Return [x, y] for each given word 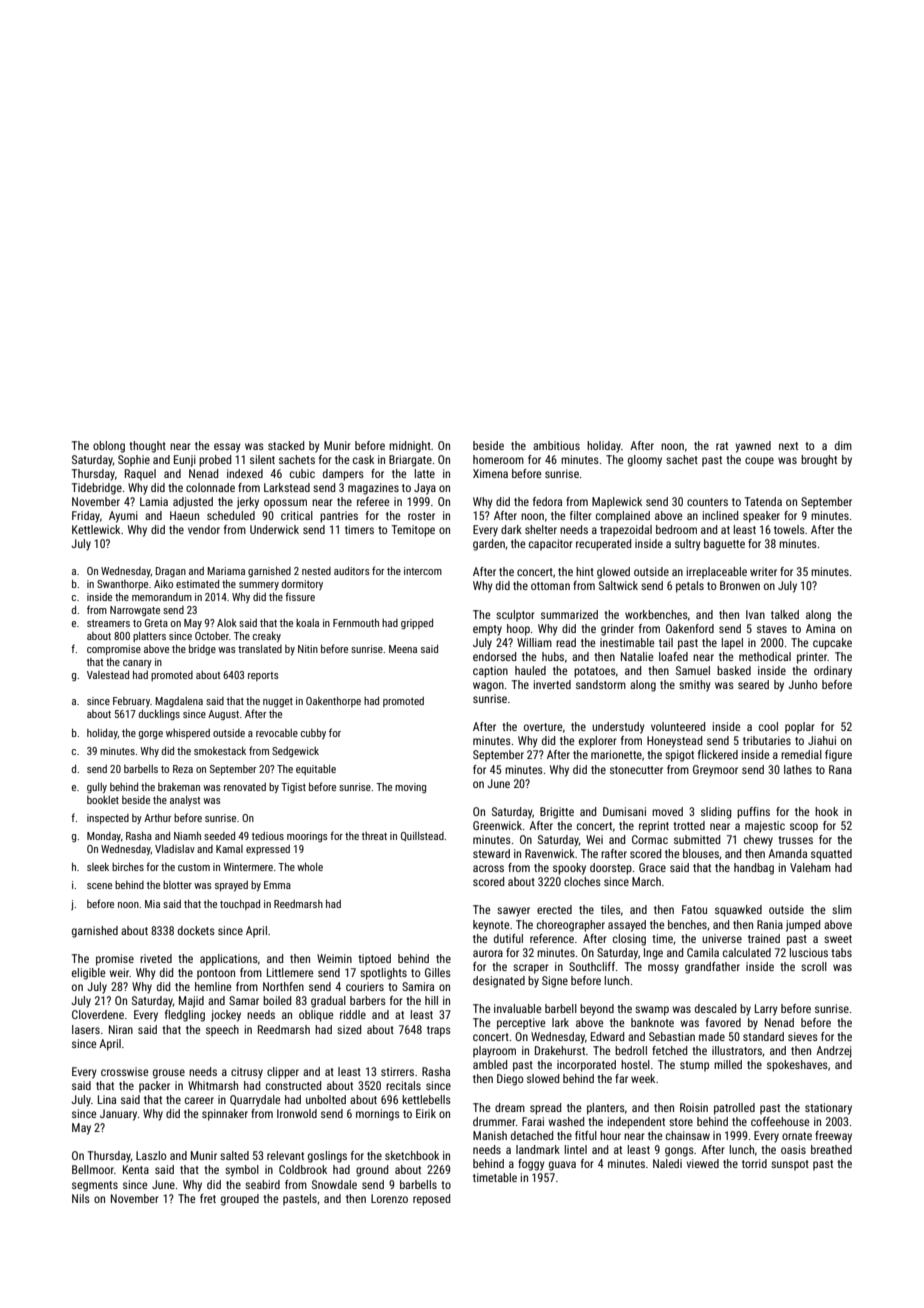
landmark [538, 1149]
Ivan [755, 614]
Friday [86, 517]
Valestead [108, 674]
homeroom [498, 459]
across [488, 868]
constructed [293, 1085]
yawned [753, 447]
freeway [833, 1137]
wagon [488, 687]
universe [722, 938]
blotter [177, 885]
